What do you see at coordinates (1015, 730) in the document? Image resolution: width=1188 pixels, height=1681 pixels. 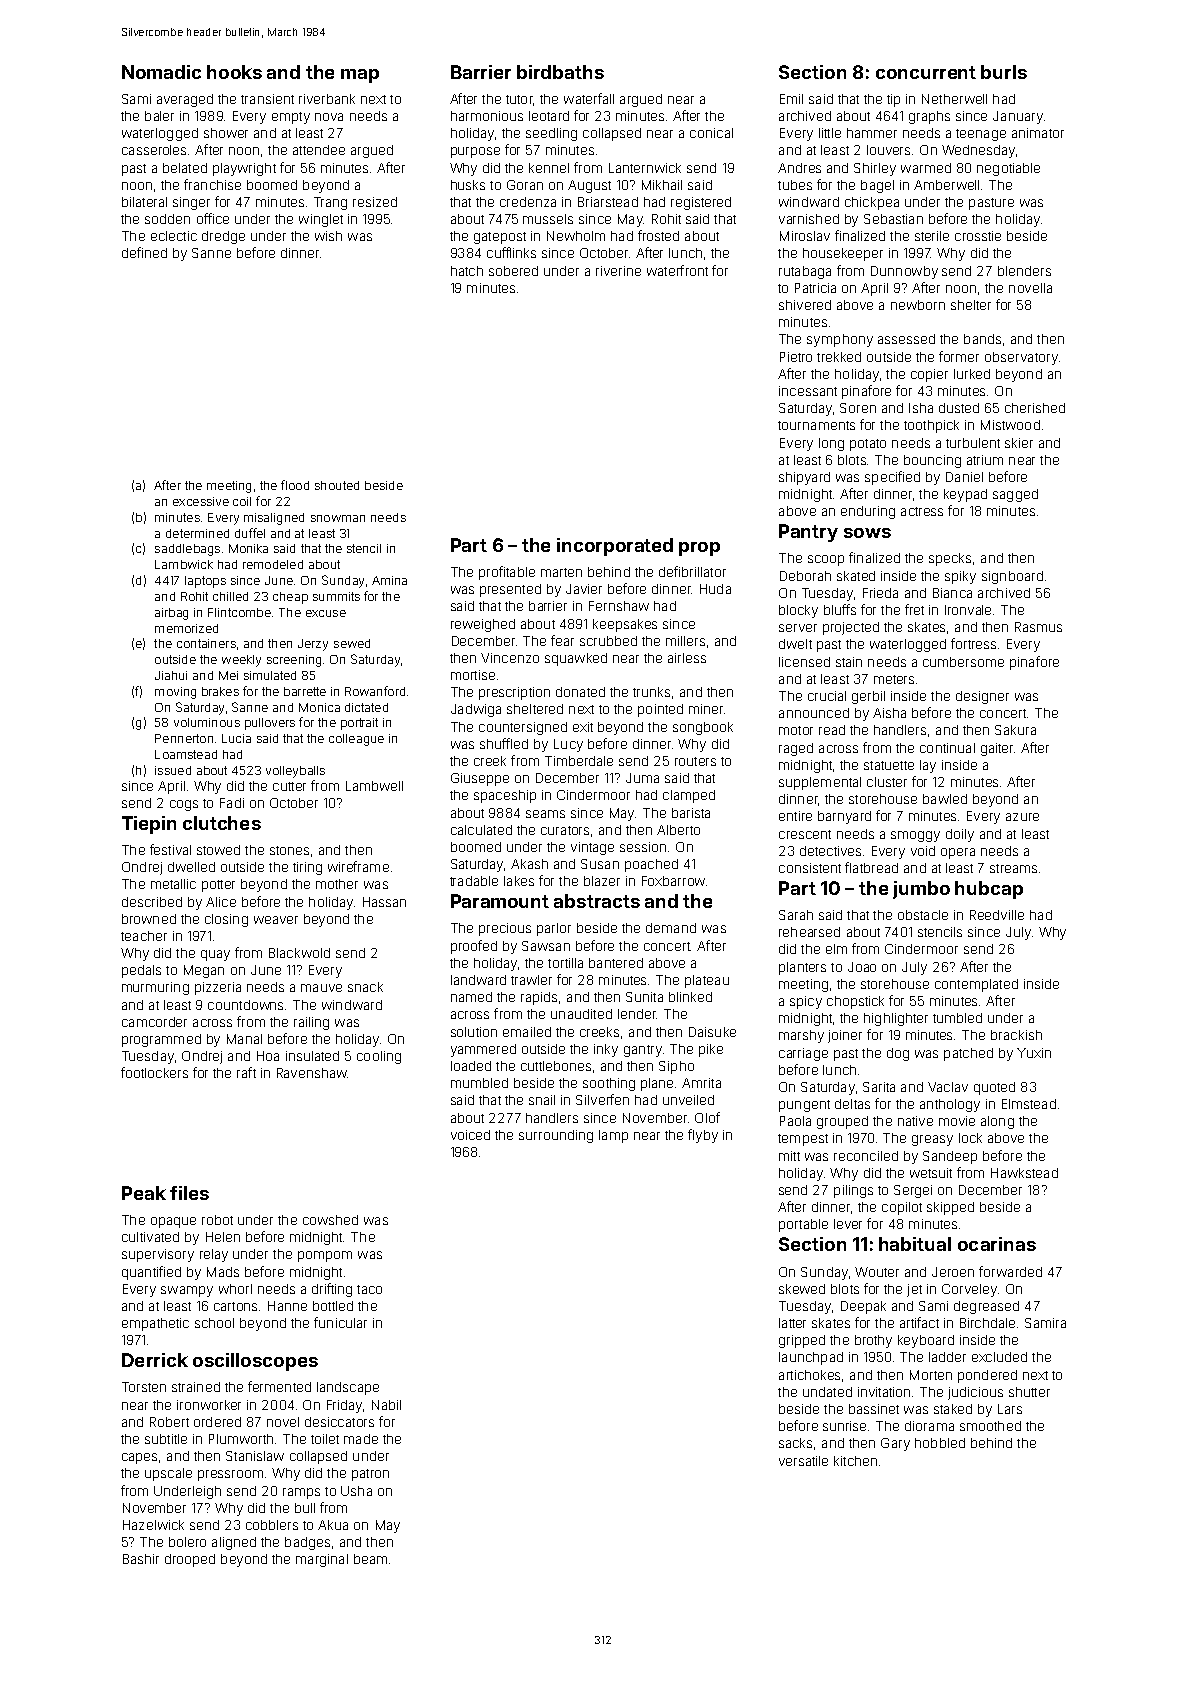 I see `Sakura` at bounding box center [1015, 730].
